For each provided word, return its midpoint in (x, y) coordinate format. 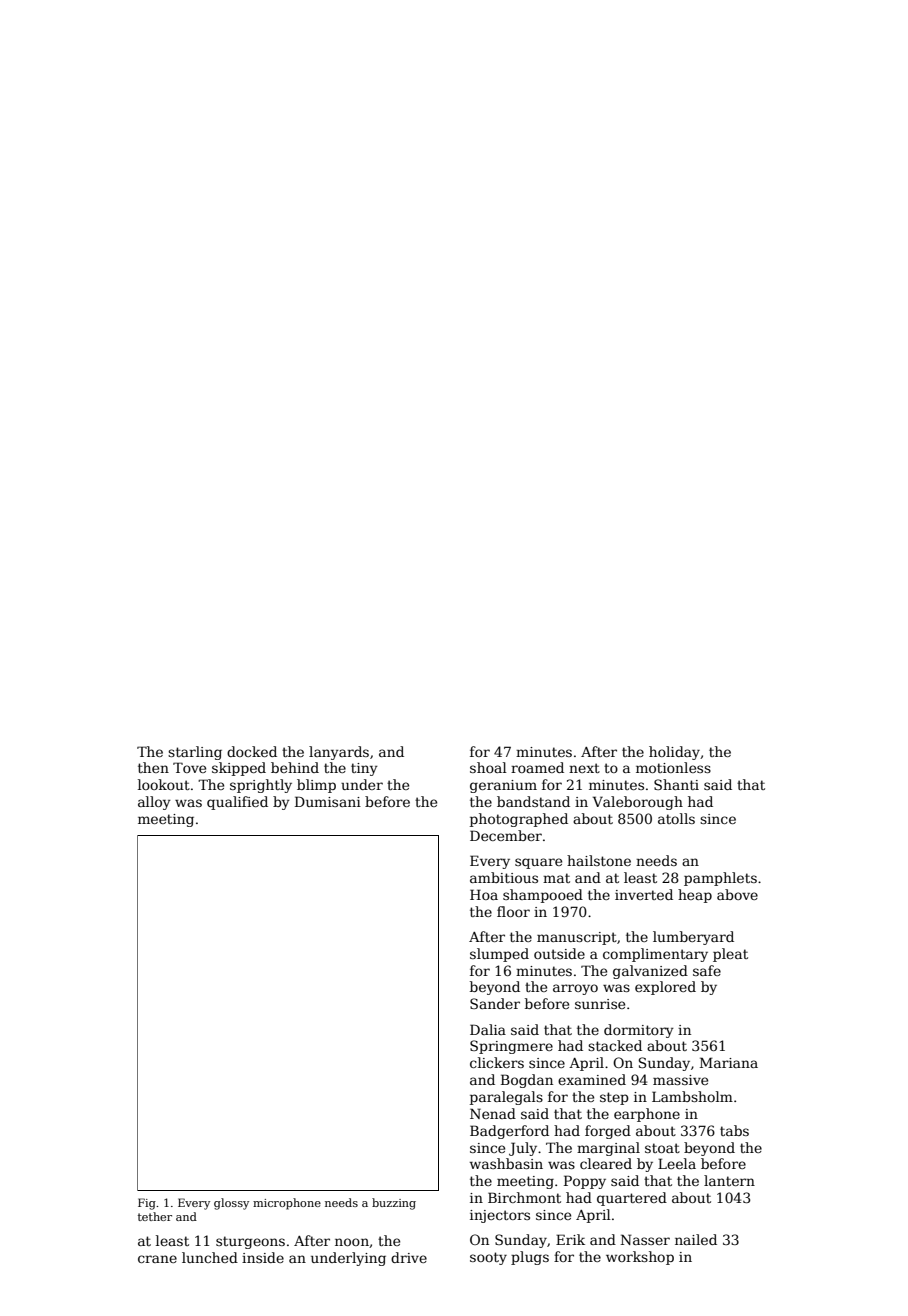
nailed (696, 1239)
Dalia (488, 1029)
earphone (647, 1115)
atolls (676, 818)
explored (665, 988)
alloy (154, 803)
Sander (495, 1003)
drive (409, 1257)
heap (695, 896)
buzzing (394, 1204)
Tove (189, 767)
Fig (147, 1204)
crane (157, 1259)
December (506, 835)
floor (513, 911)
